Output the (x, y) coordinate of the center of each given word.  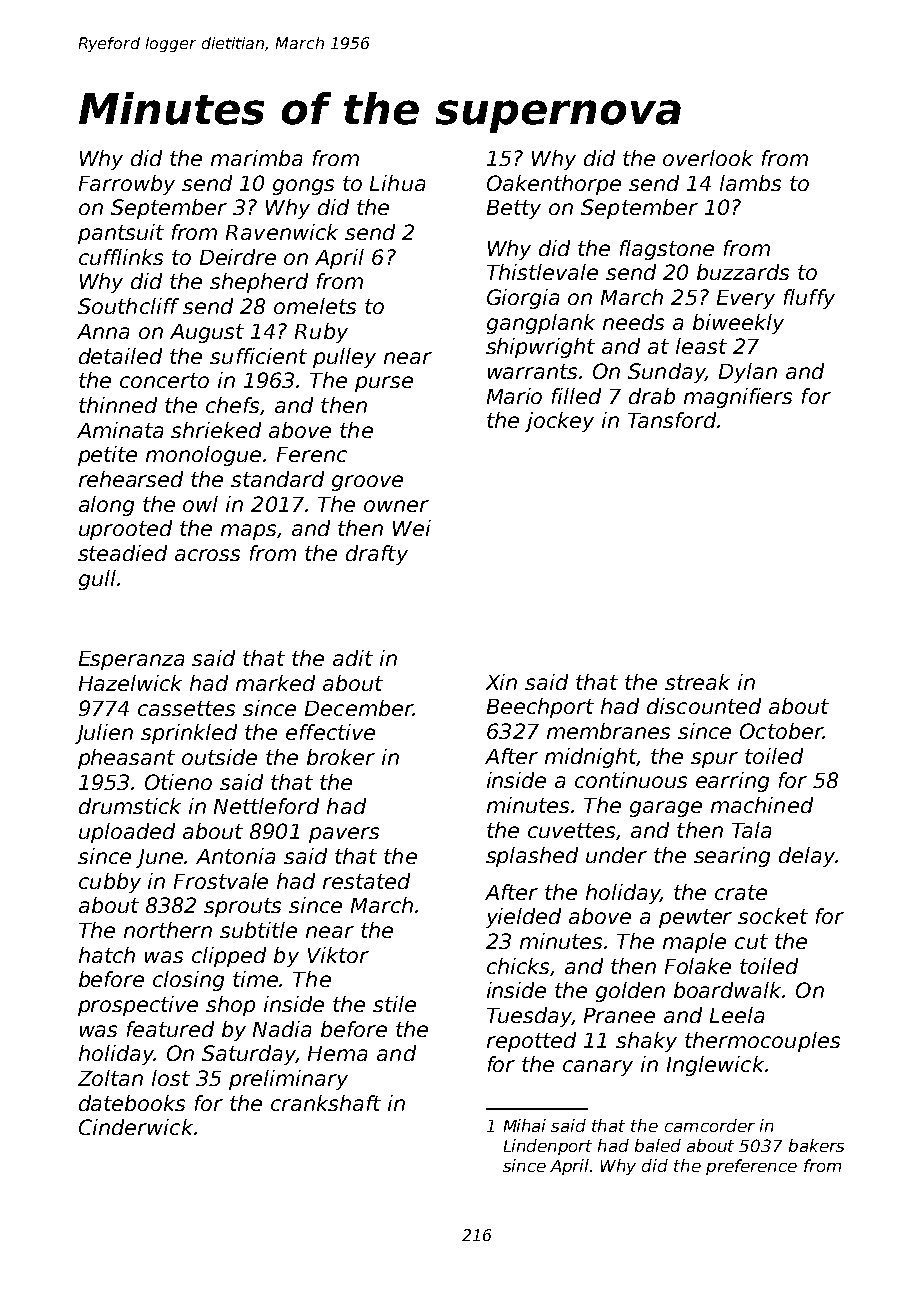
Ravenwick (282, 232)
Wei (412, 528)
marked (275, 683)
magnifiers (738, 398)
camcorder (710, 1125)
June (160, 858)
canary (598, 1068)
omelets (315, 306)
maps (249, 532)
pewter (695, 918)
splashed (532, 857)
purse (384, 384)
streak (697, 682)
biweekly (738, 324)
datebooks (132, 1103)
